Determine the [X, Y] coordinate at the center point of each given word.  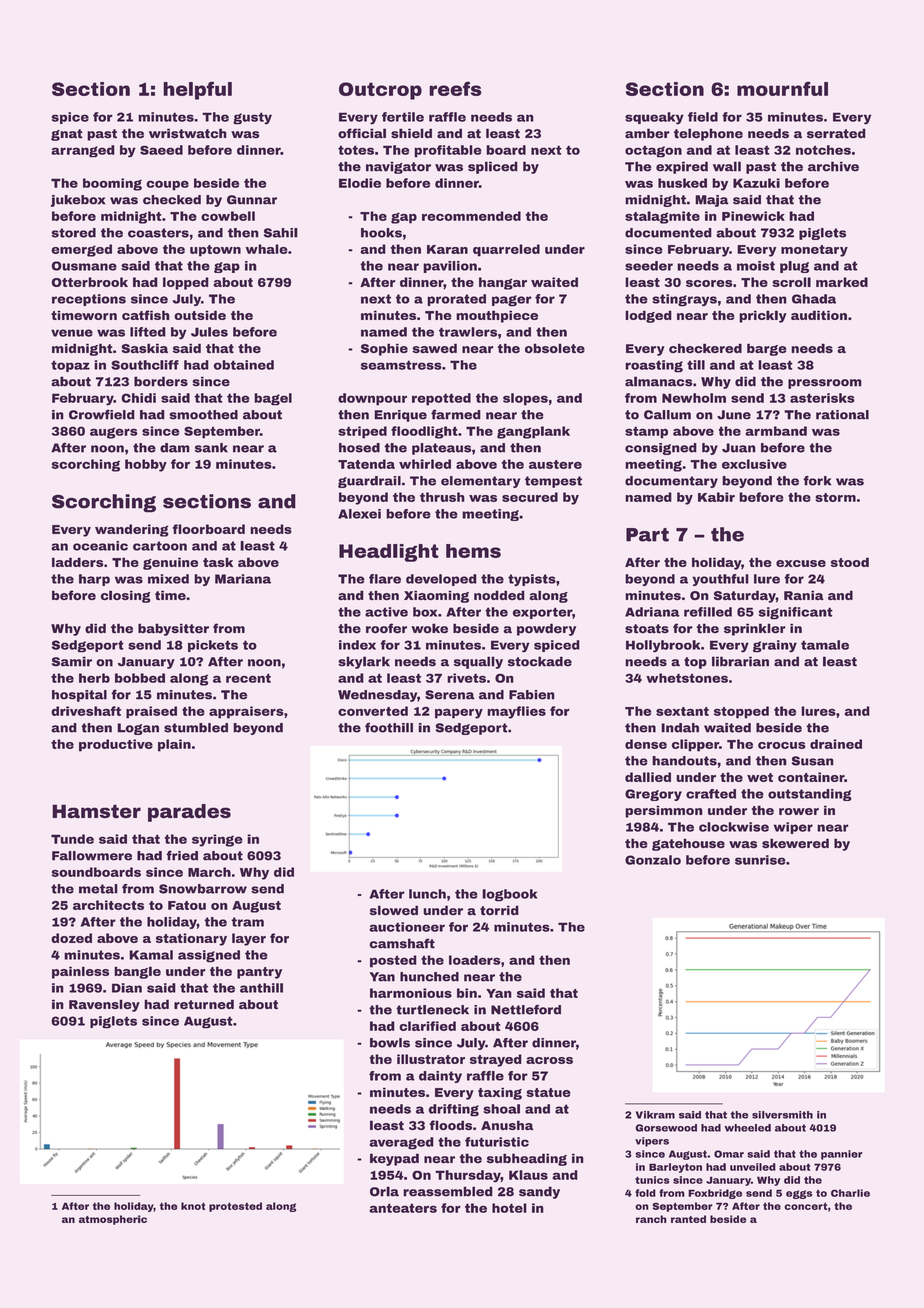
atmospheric [113, 1220]
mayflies [516, 712]
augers [114, 433]
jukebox [78, 201]
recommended [471, 216]
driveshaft [86, 711]
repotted [441, 399]
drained [836, 744]
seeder [649, 266]
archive [833, 166]
